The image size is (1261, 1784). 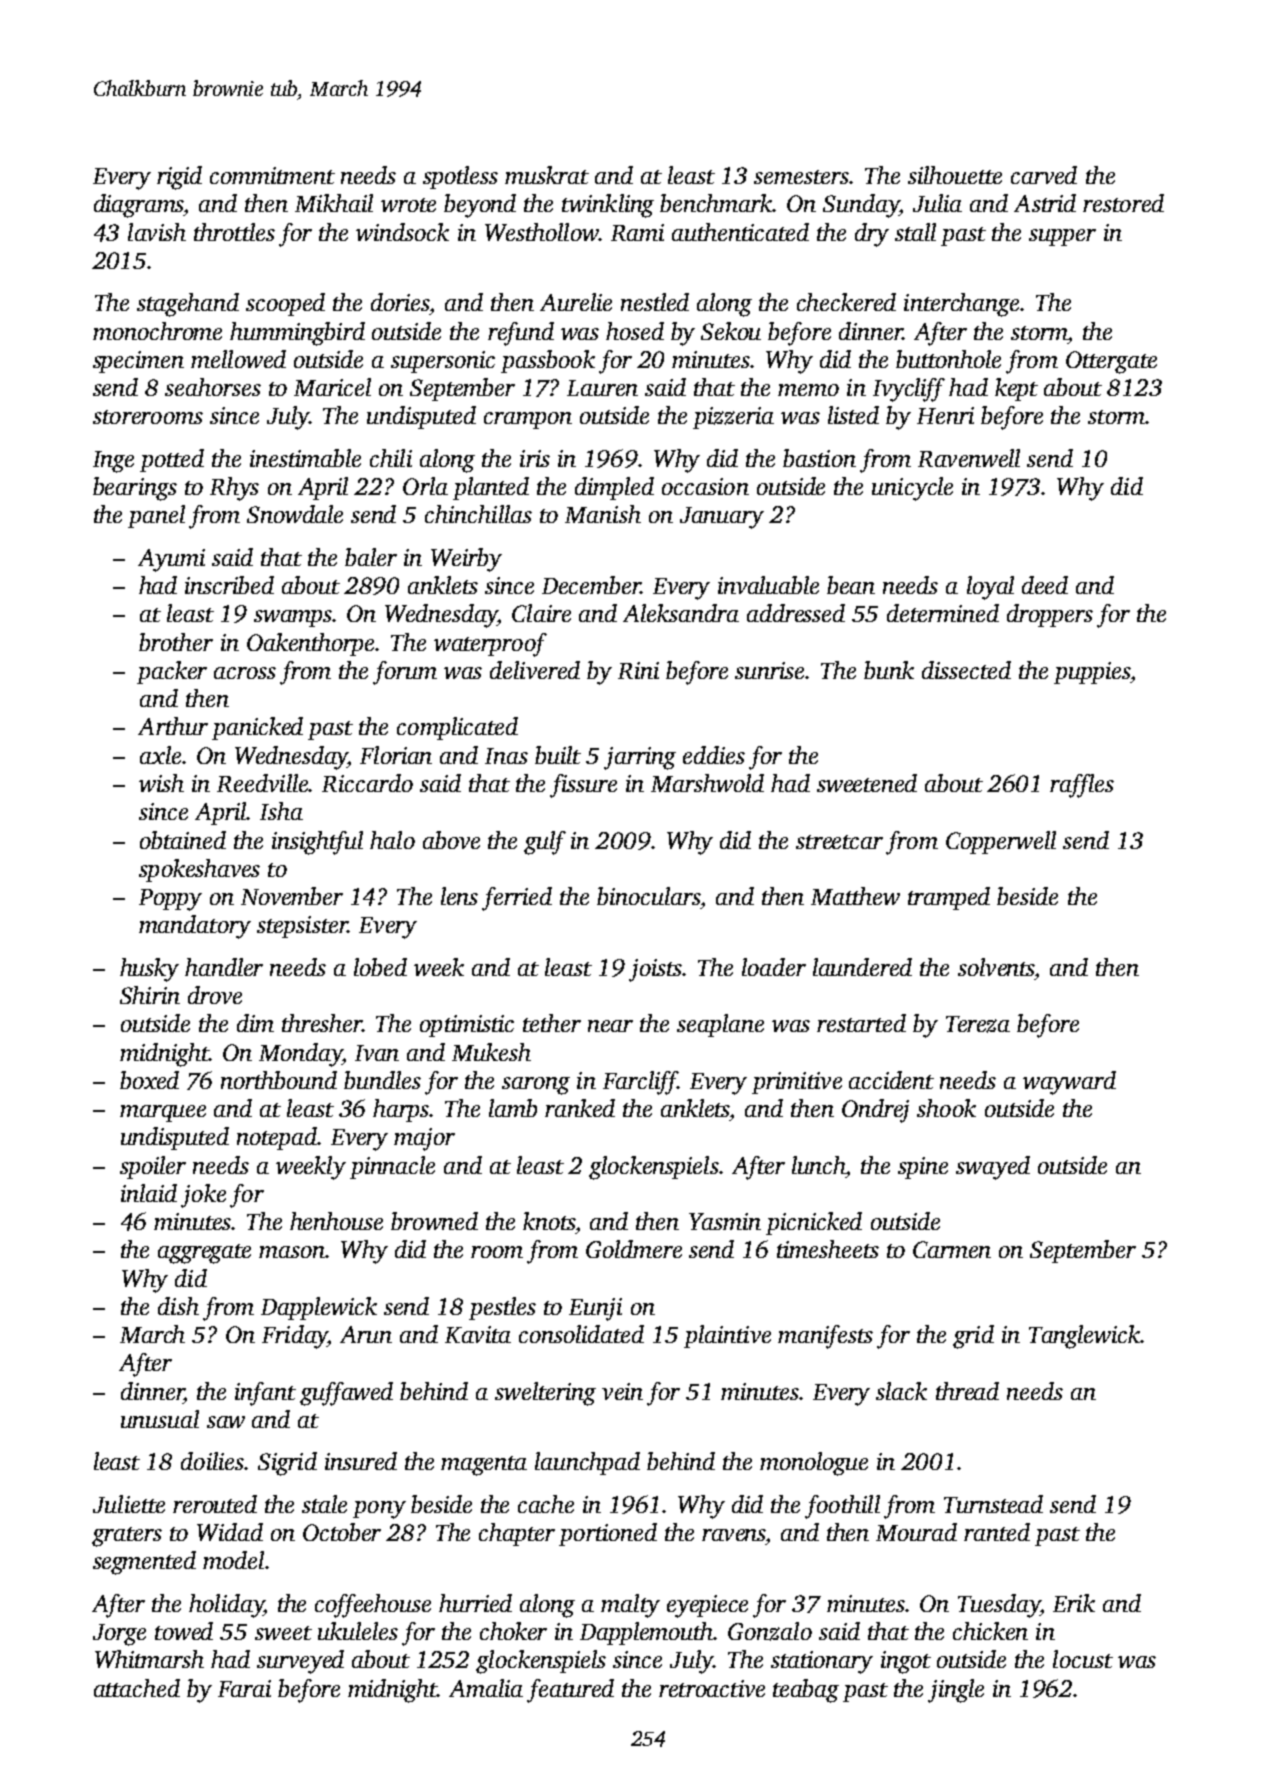 What do you see at coordinates (635, 331) in the page?
I see `hosed` at bounding box center [635, 331].
